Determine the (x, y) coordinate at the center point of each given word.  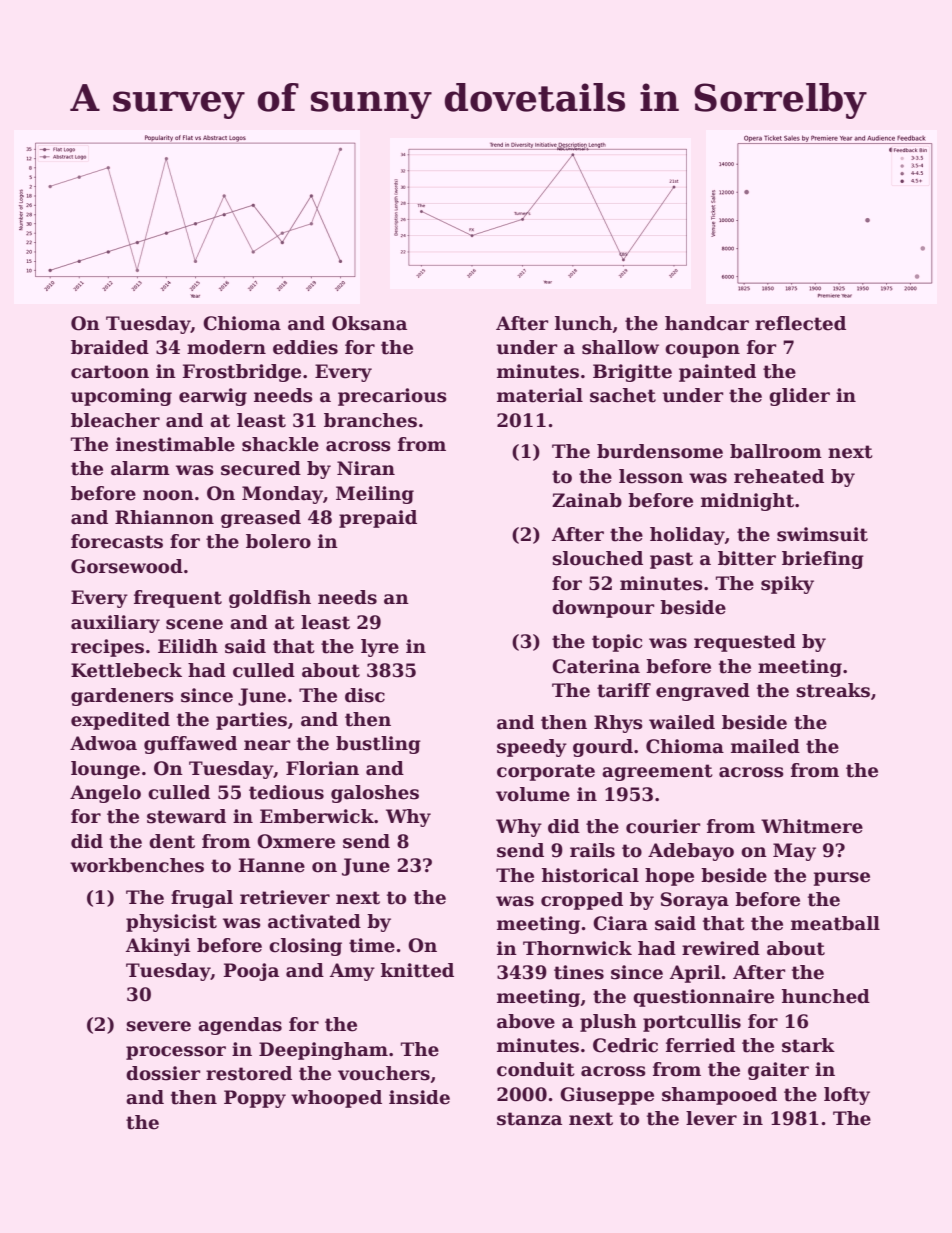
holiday (687, 536)
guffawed (190, 745)
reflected (800, 323)
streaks (833, 690)
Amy (352, 972)
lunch (583, 323)
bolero (278, 541)
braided (110, 347)
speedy (532, 748)
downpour (603, 609)
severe (158, 1026)
